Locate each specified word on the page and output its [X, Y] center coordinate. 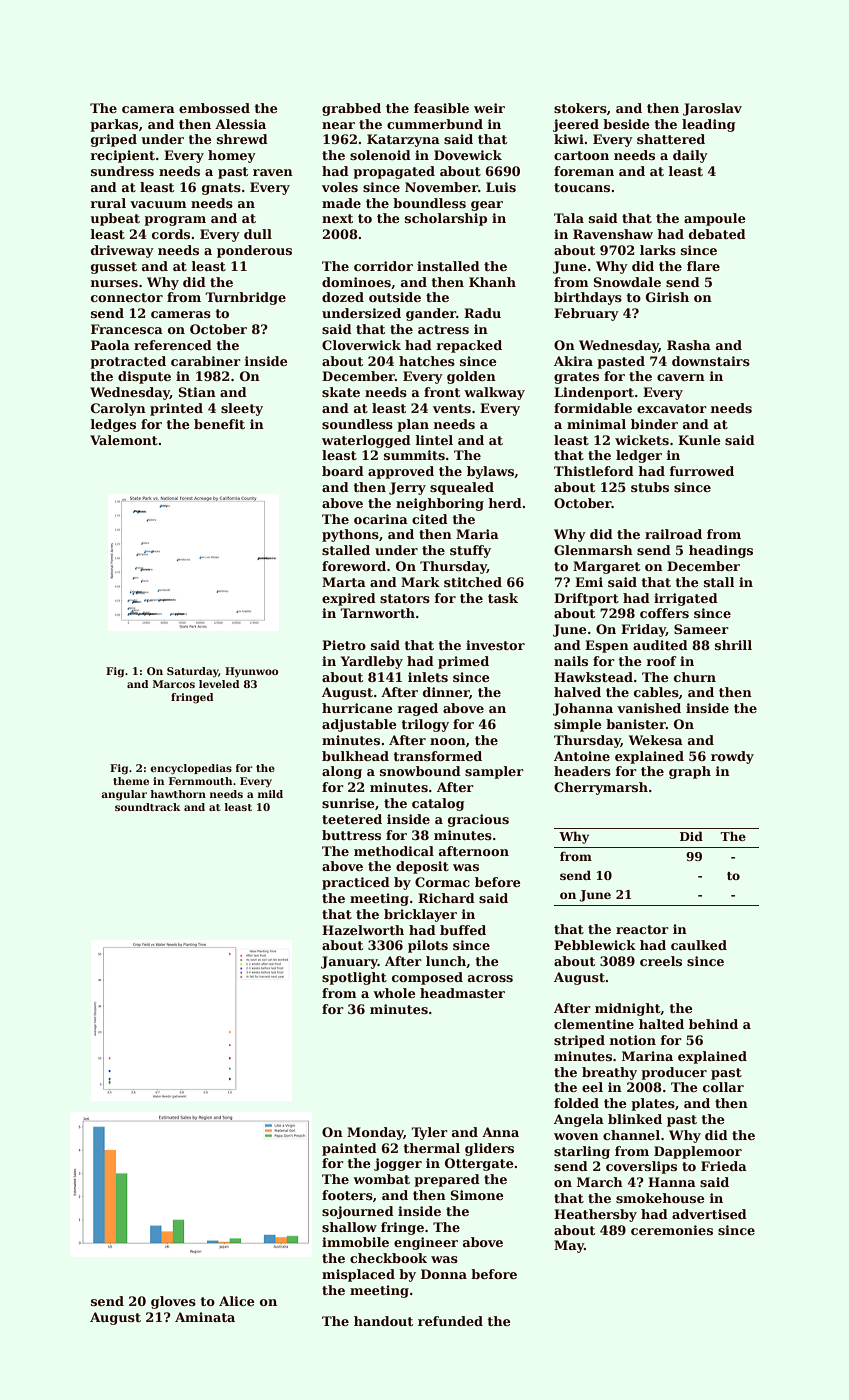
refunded [450, 1321]
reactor [642, 929]
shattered [671, 139]
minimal [596, 424]
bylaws [490, 472]
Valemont [124, 440]
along [342, 772]
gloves [173, 1302]
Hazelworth [363, 930]
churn [695, 677]
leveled [219, 684]
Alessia [240, 124]
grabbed [351, 109]
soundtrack [148, 807]
